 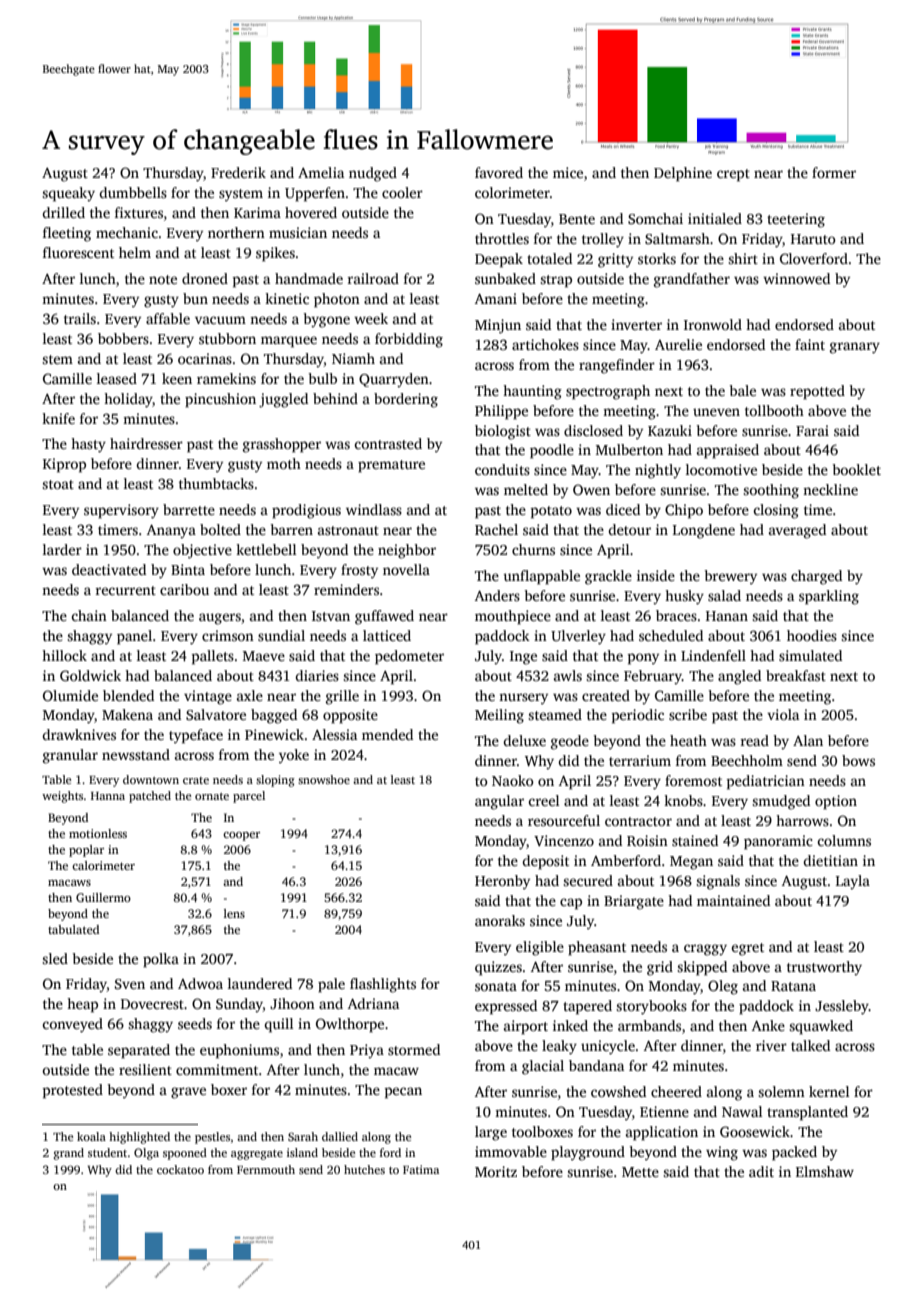 I want to click on cooper, so click(x=241, y=836).
